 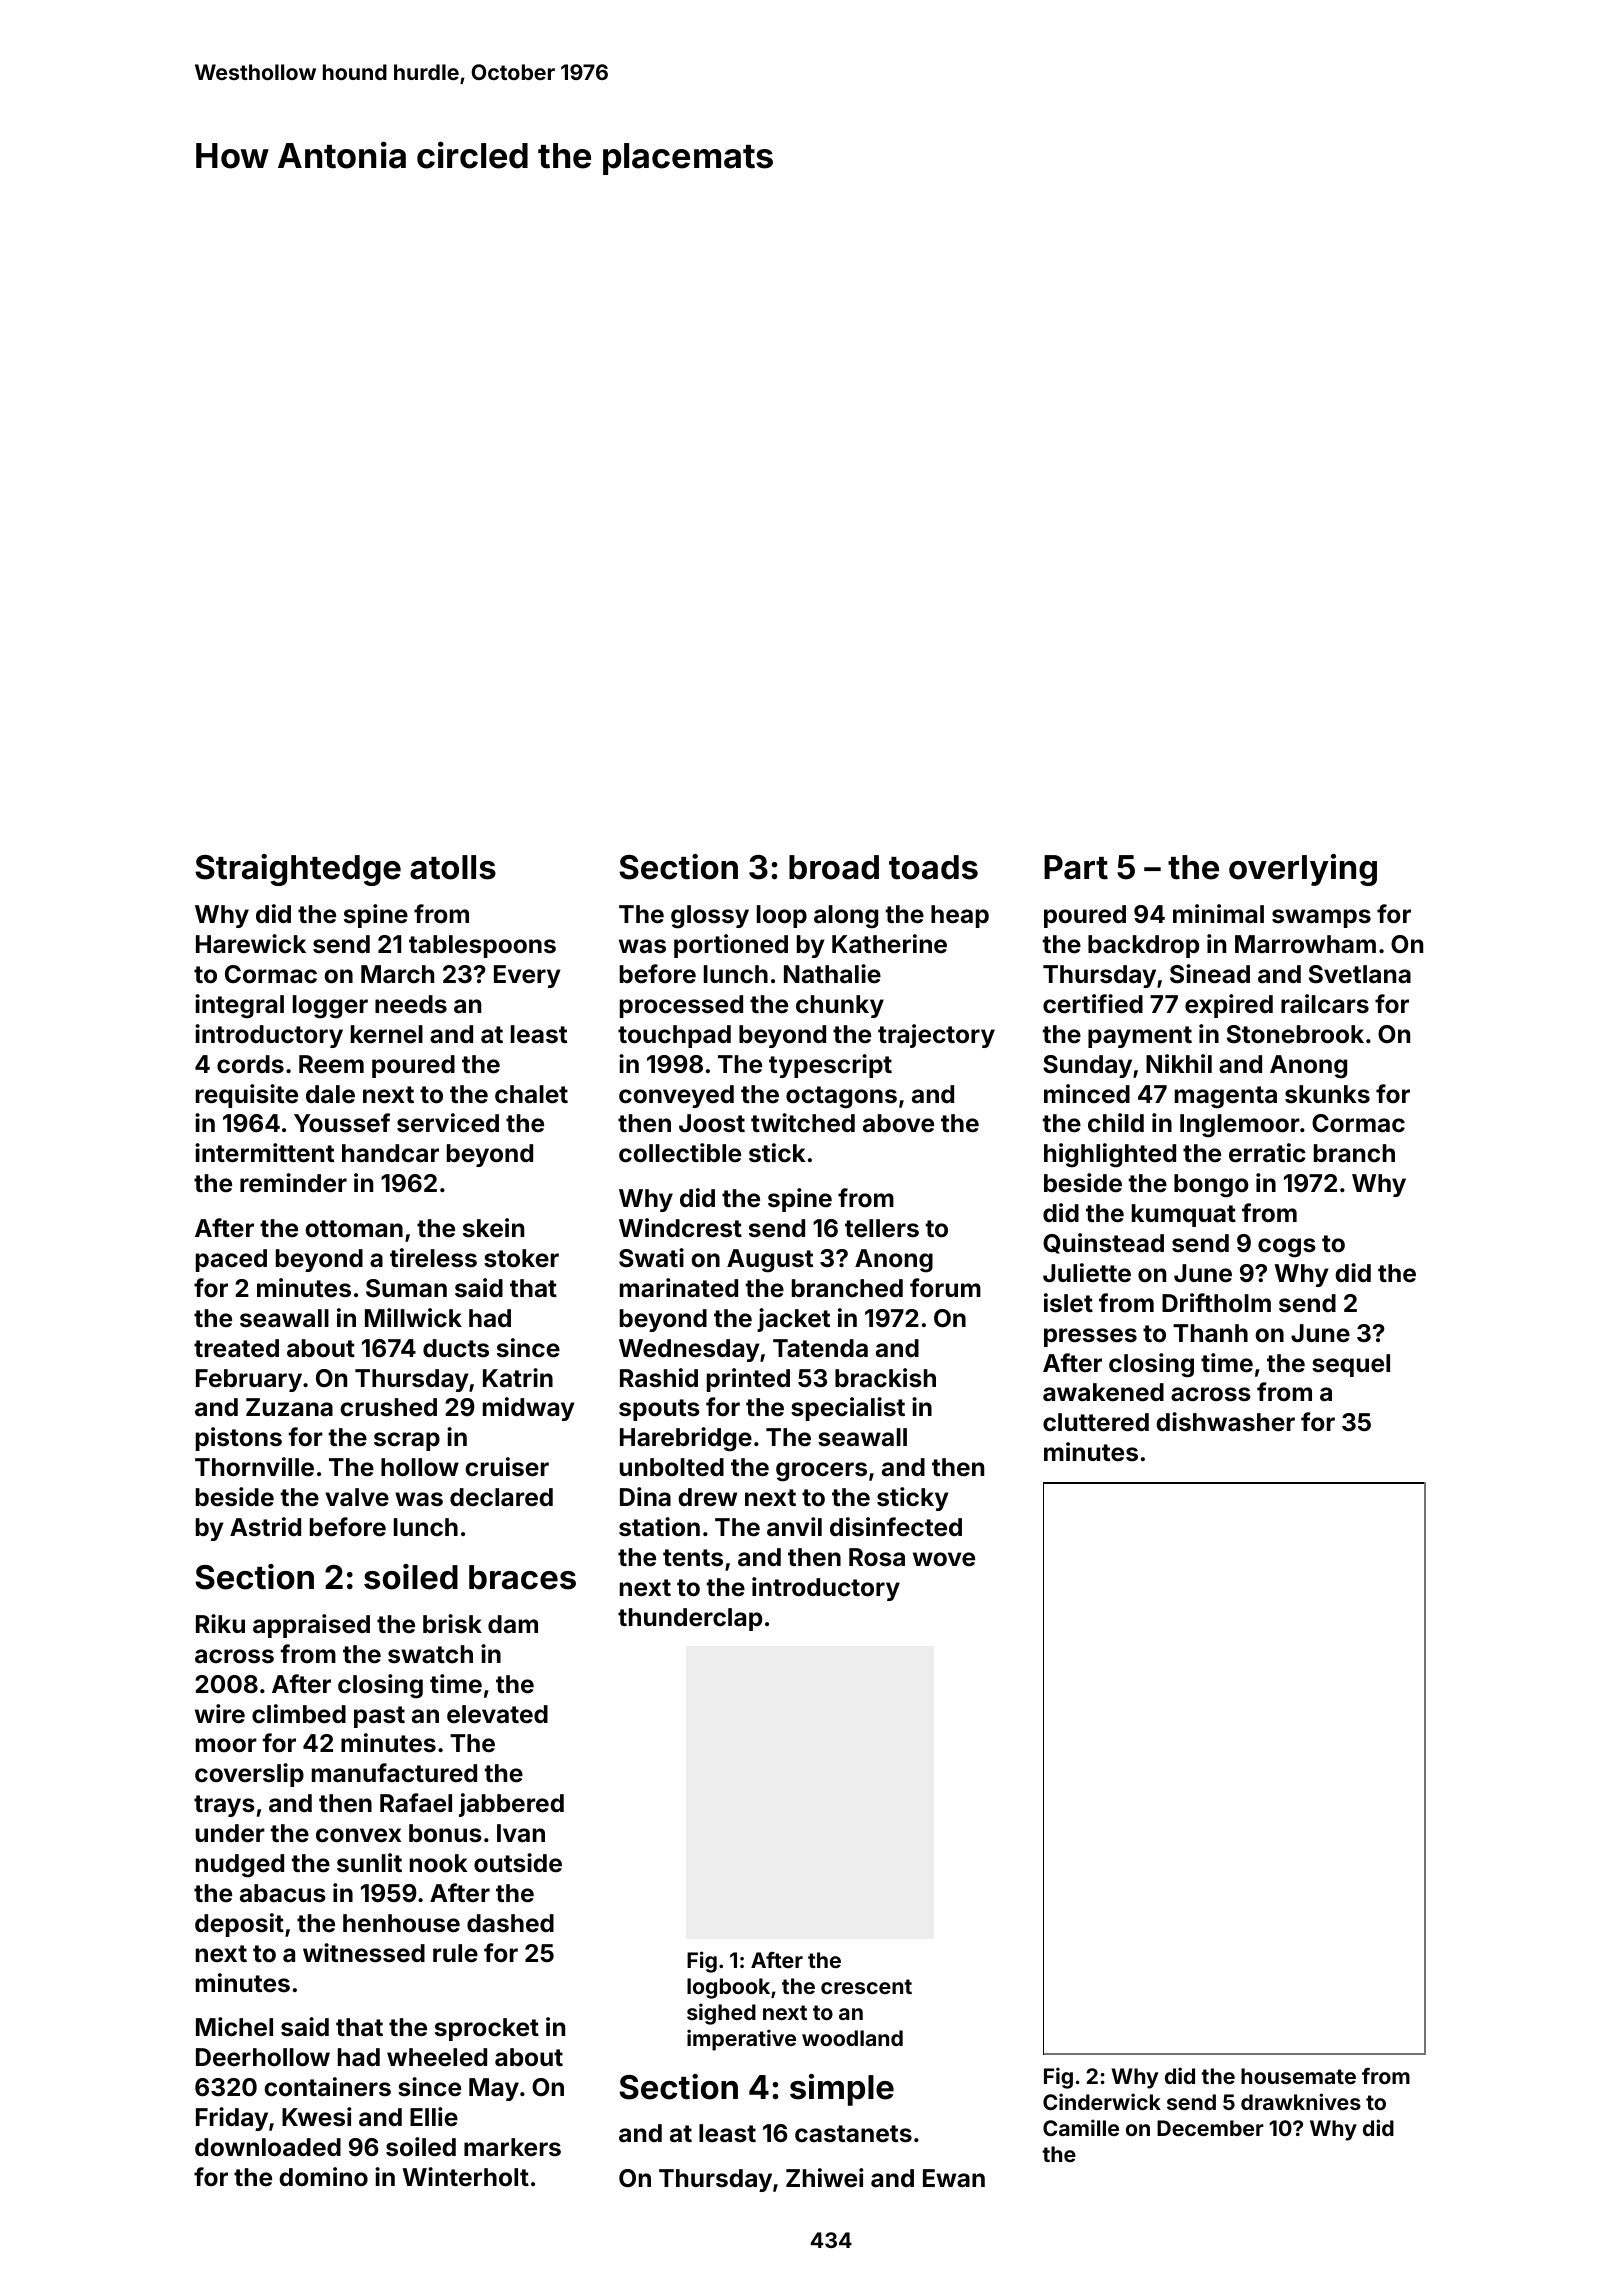 I want to click on kernel, so click(x=387, y=1034).
